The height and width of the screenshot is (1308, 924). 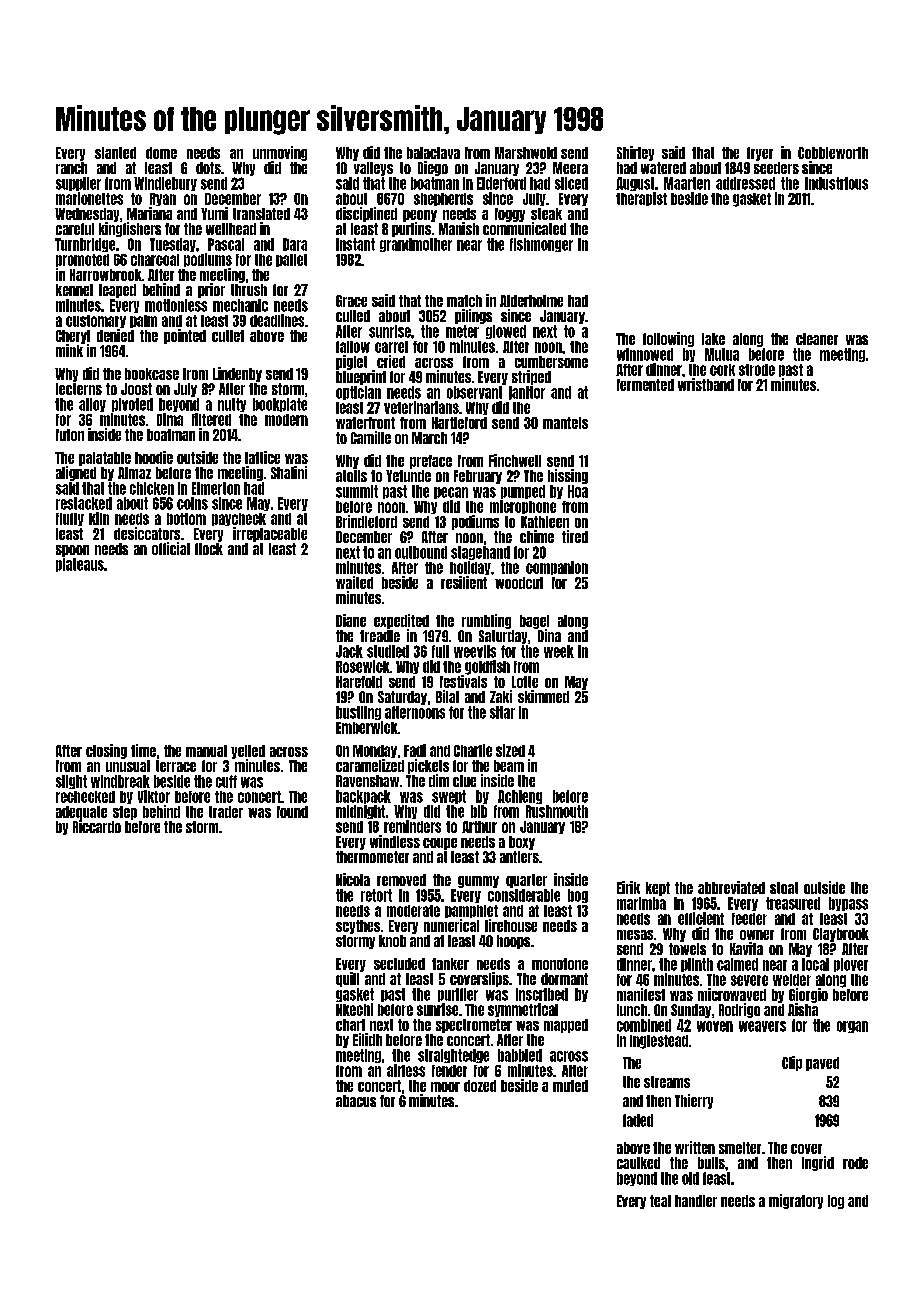 I want to click on abacus, so click(x=356, y=1101).
